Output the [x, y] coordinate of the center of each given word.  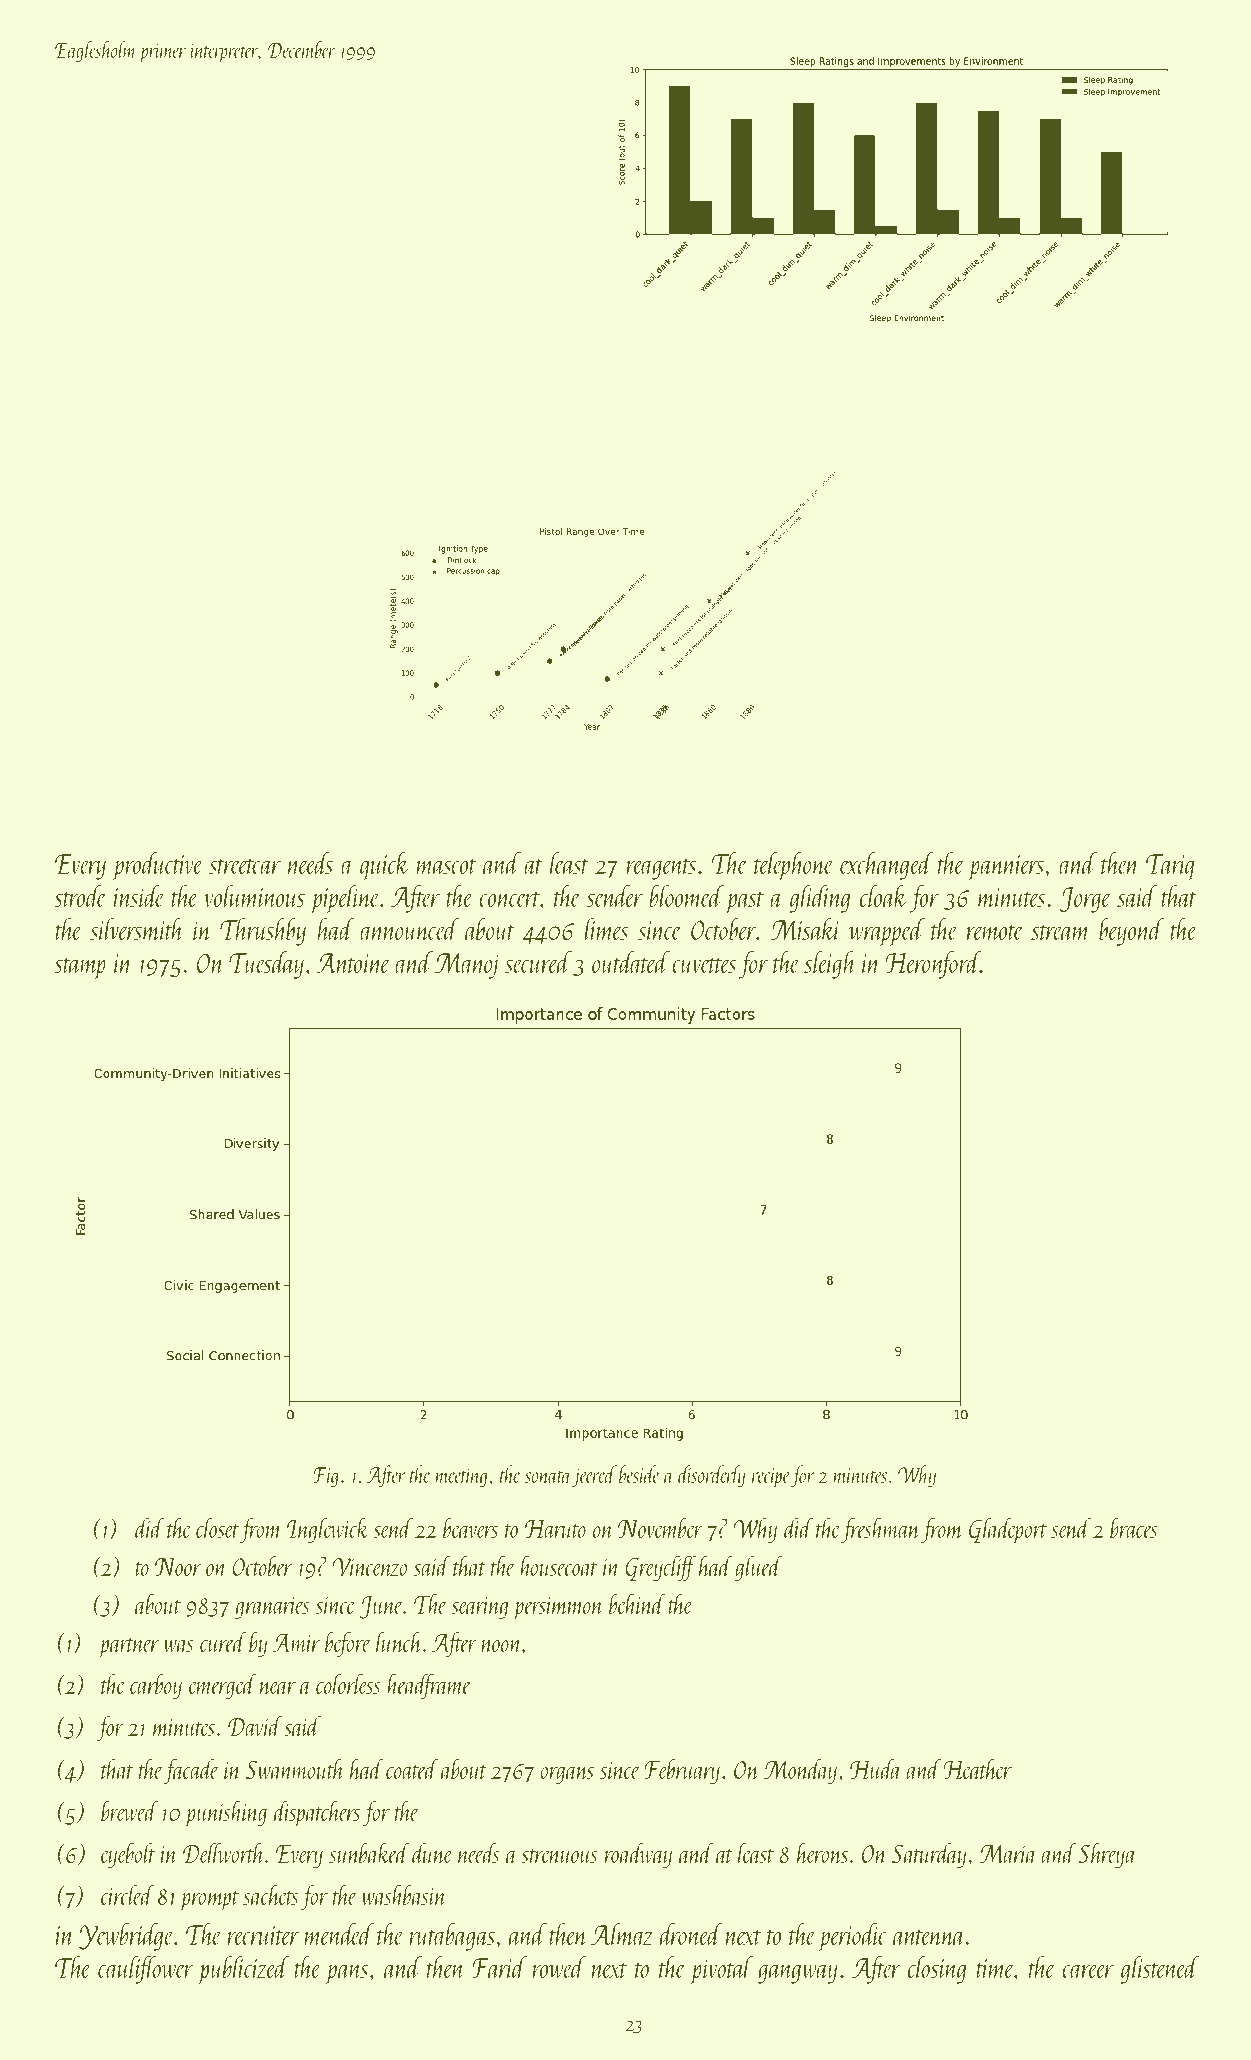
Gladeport [1008, 1530]
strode [80, 896]
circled [127, 1894]
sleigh [830, 965]
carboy [156, 1686]
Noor [178, 1567]
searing [479, 1608]
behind [637, 1603]
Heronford [933, 965]
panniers [1006, 868]
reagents [661, 869]
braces [1134, 1527]
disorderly [712, 1476]
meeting [461, 1478]
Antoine [353, 963]
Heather [977, 1768]
